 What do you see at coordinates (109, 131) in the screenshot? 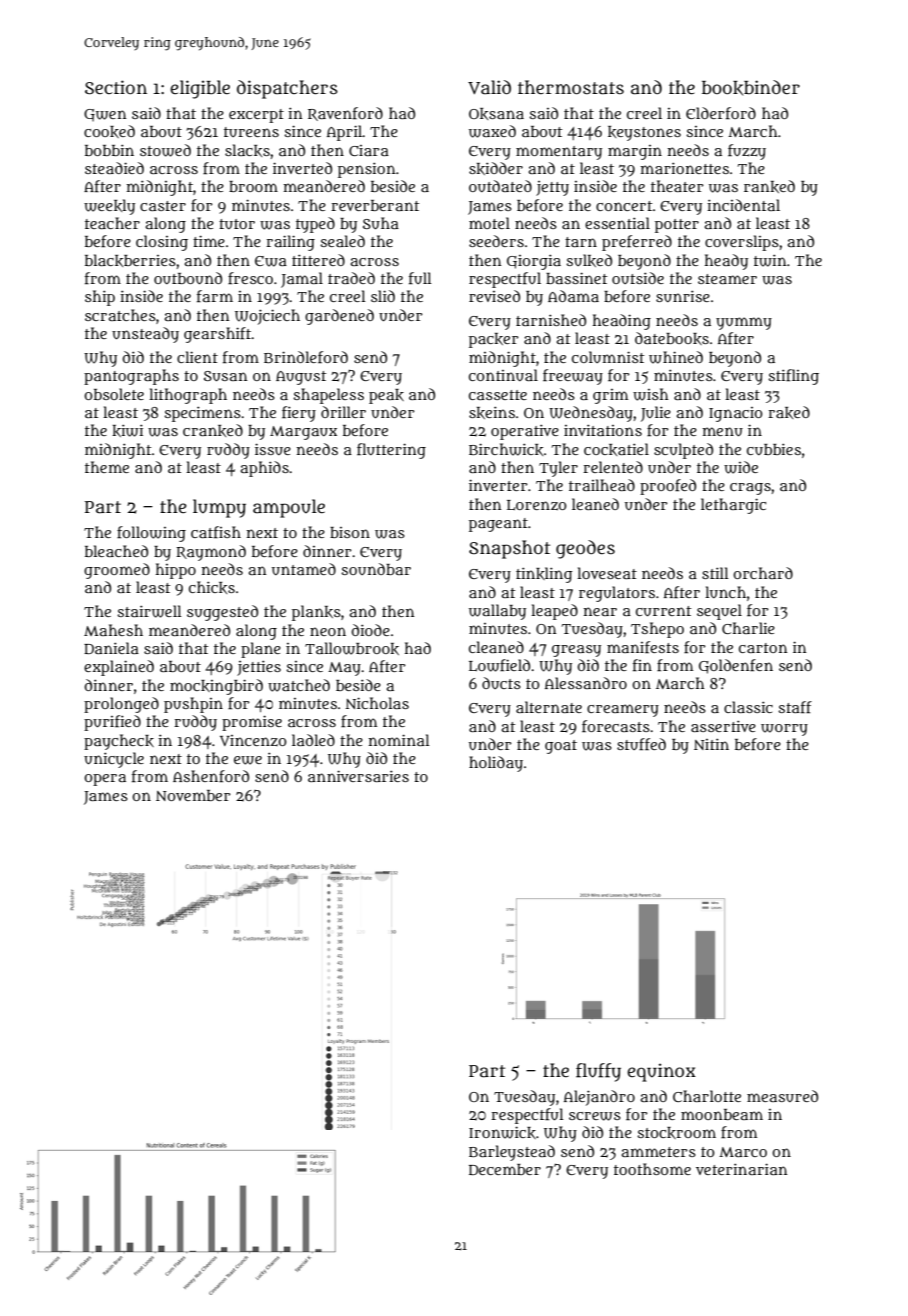
I see `cooked` at bounding box center [109, 131].
